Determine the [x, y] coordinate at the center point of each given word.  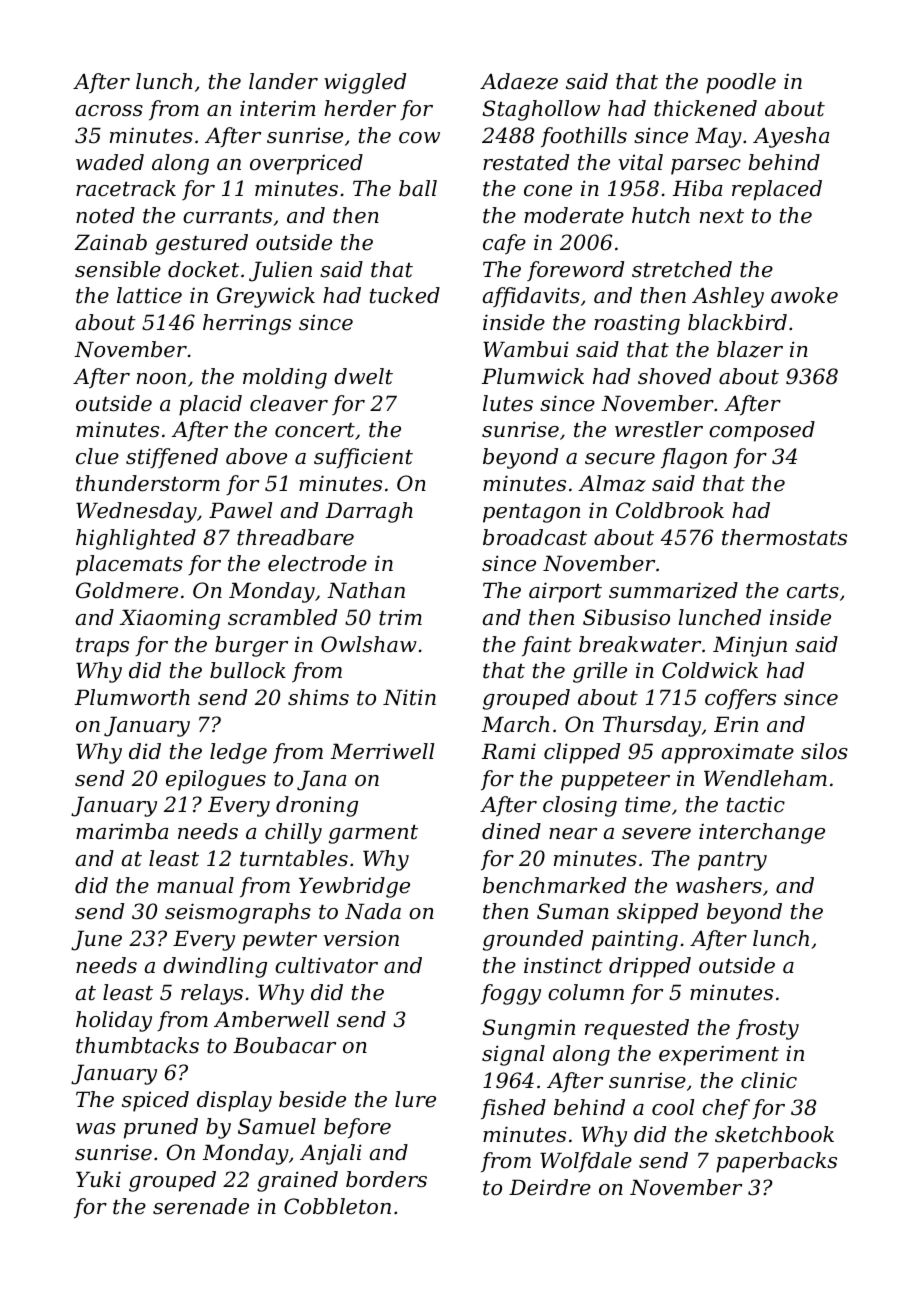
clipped [582, 753]
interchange [762, 833]
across [109, 111]
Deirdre [550, 1187]
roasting [637, 324]
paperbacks [776, 1162]
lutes [508, 403]
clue [97, 456]
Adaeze [519, 81]
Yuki [98, 1179]
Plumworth [132, 697]
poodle [741, 83]
